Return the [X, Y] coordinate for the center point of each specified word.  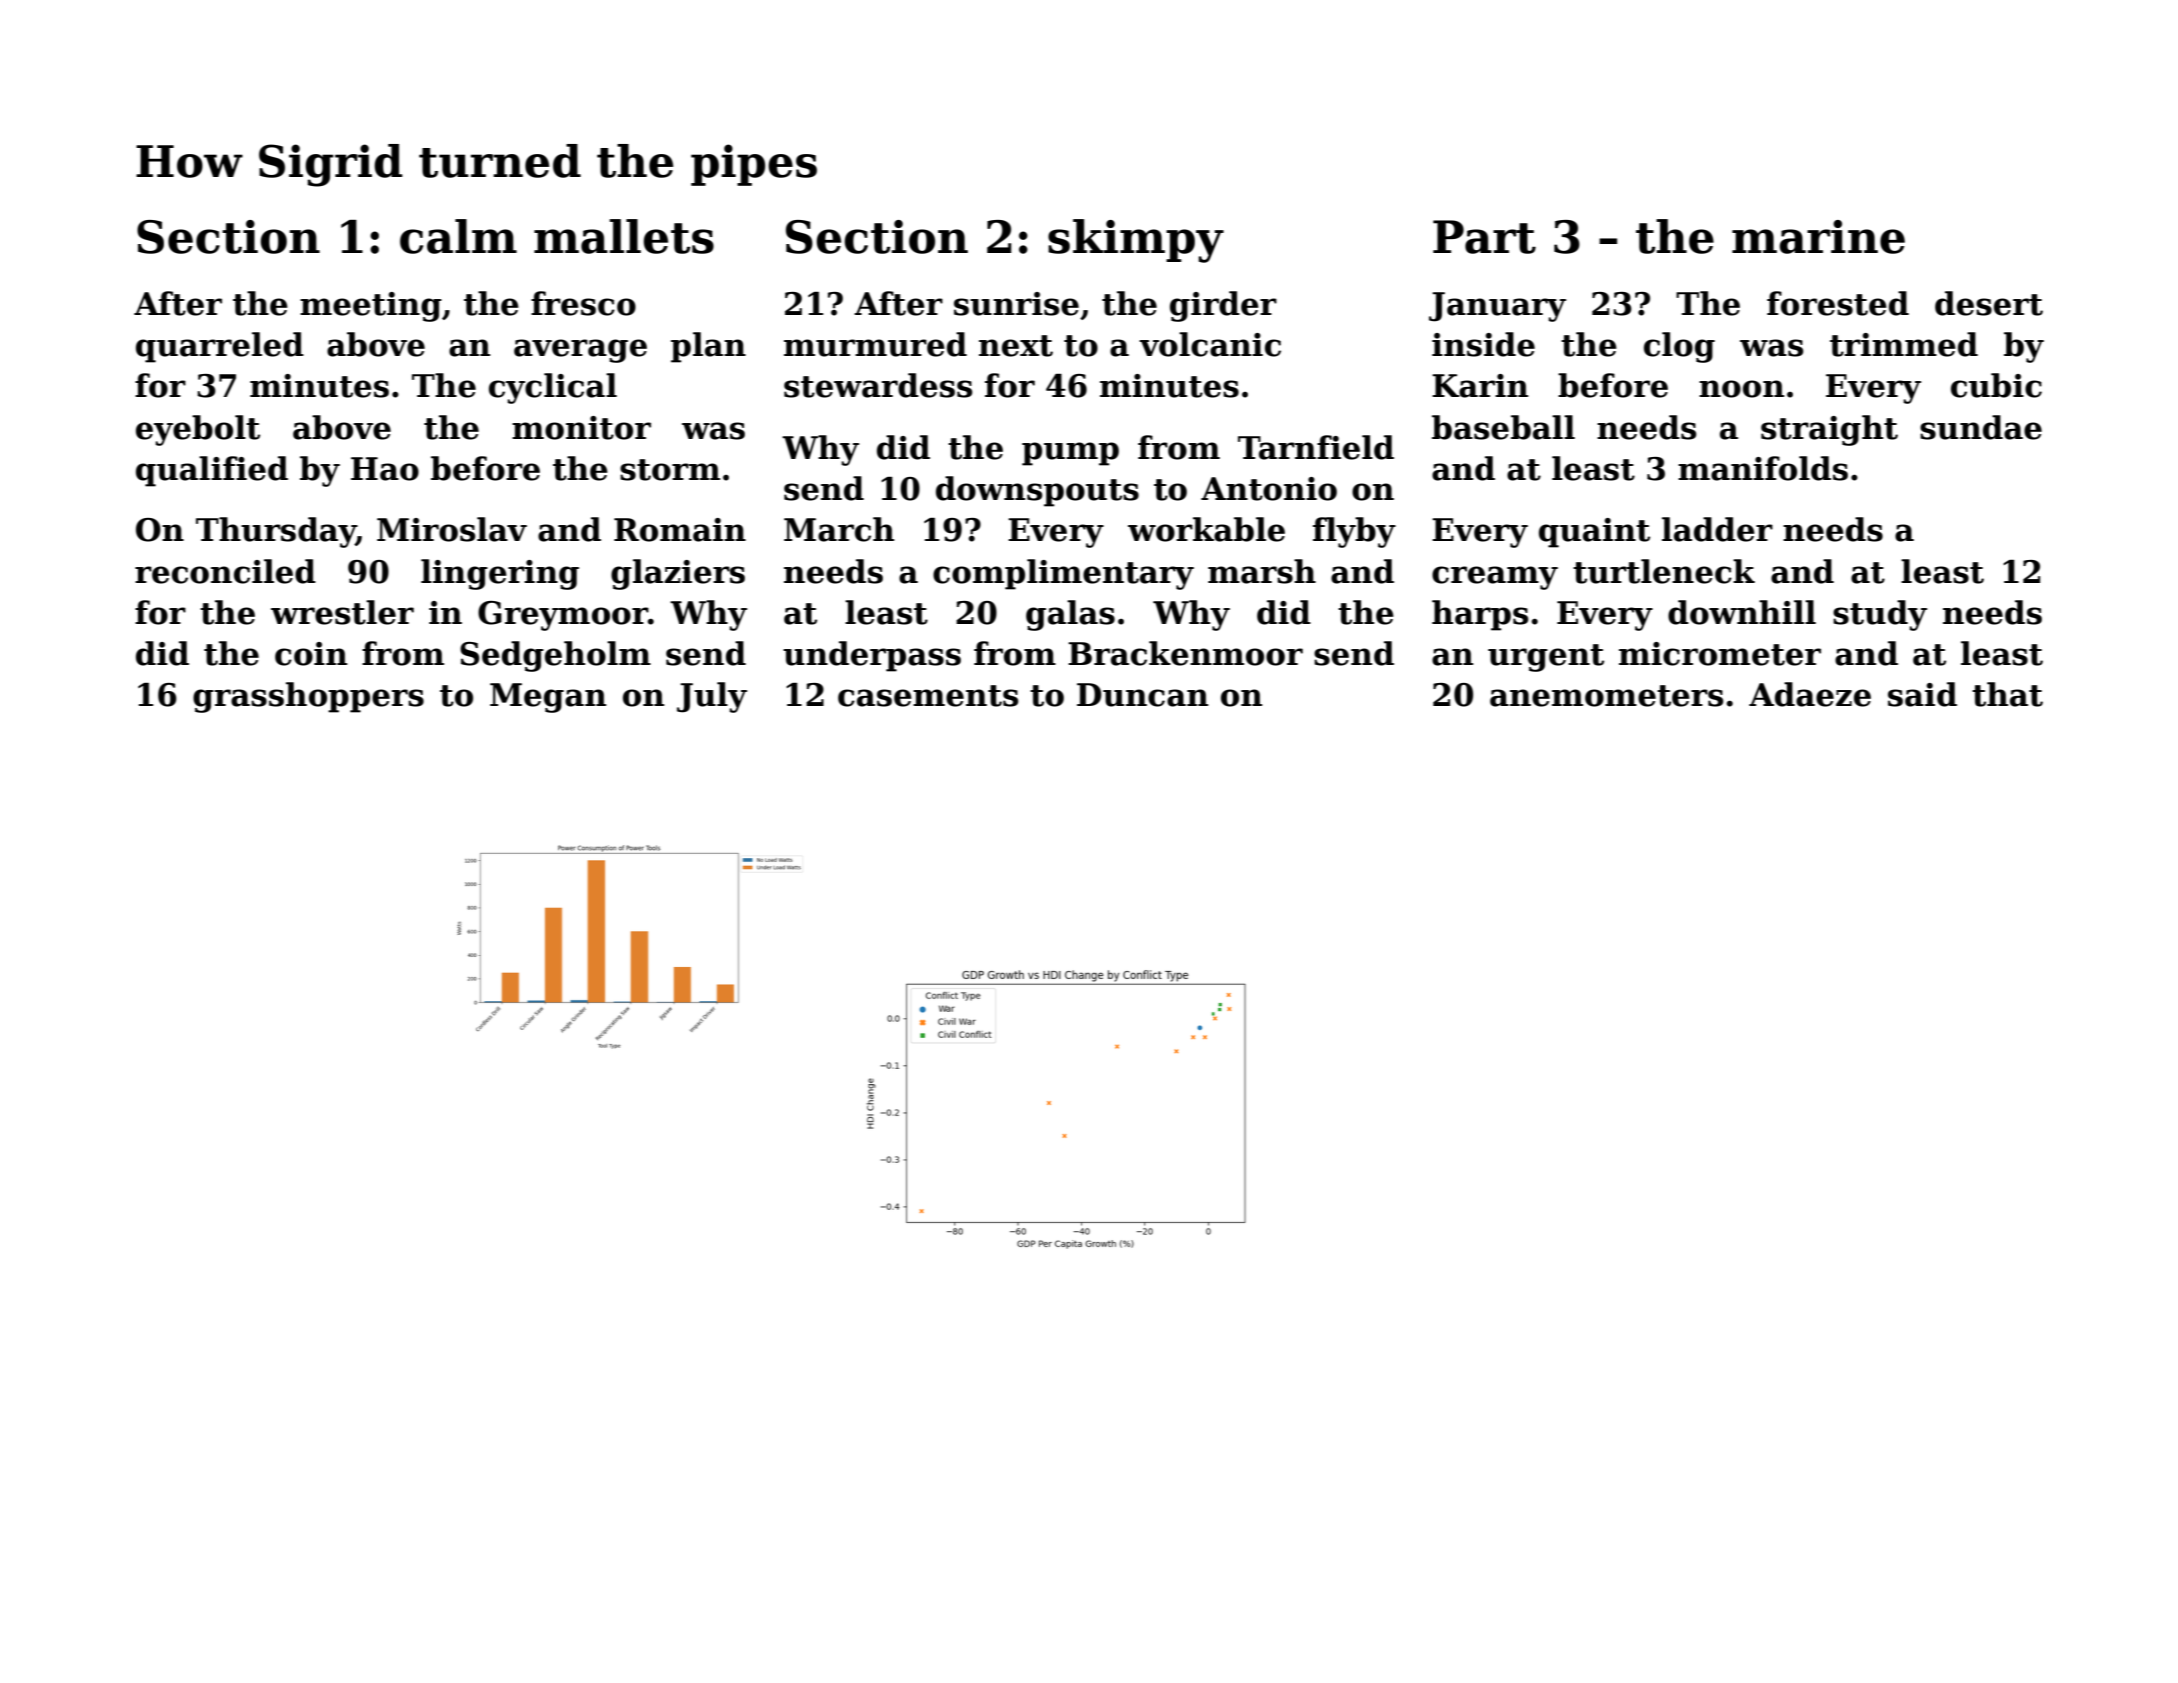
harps [1480, 615]
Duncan [1142, 695]
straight [1829, 430]
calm [458, 236]
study [1880, 615]
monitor [581, 428]
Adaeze [1810, 694]
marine [1818, 237]
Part [1484, 237]
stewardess [878, 385]
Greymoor [563, 616]
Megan [548, 698]
